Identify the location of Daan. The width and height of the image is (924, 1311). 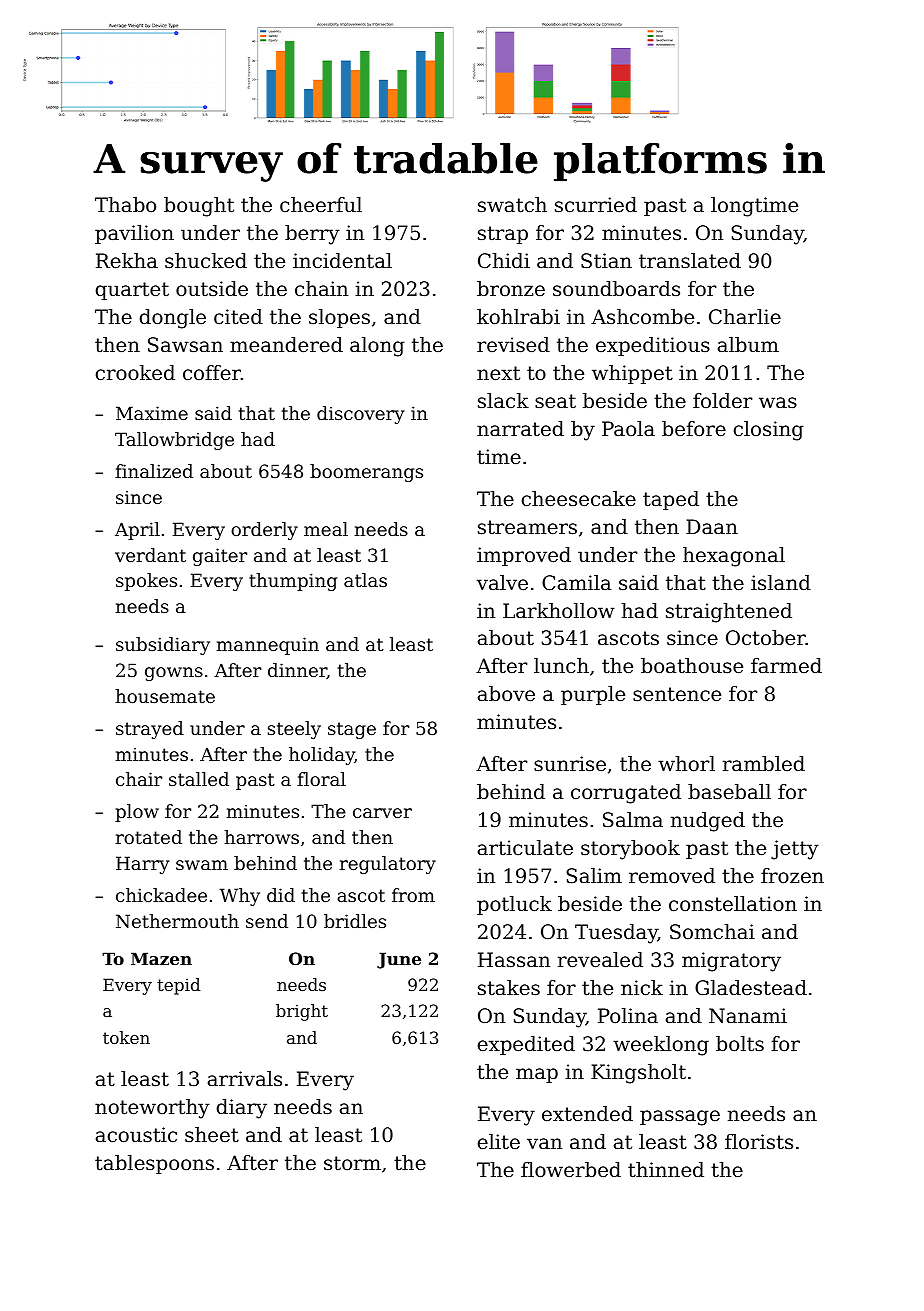
(712, 527).
